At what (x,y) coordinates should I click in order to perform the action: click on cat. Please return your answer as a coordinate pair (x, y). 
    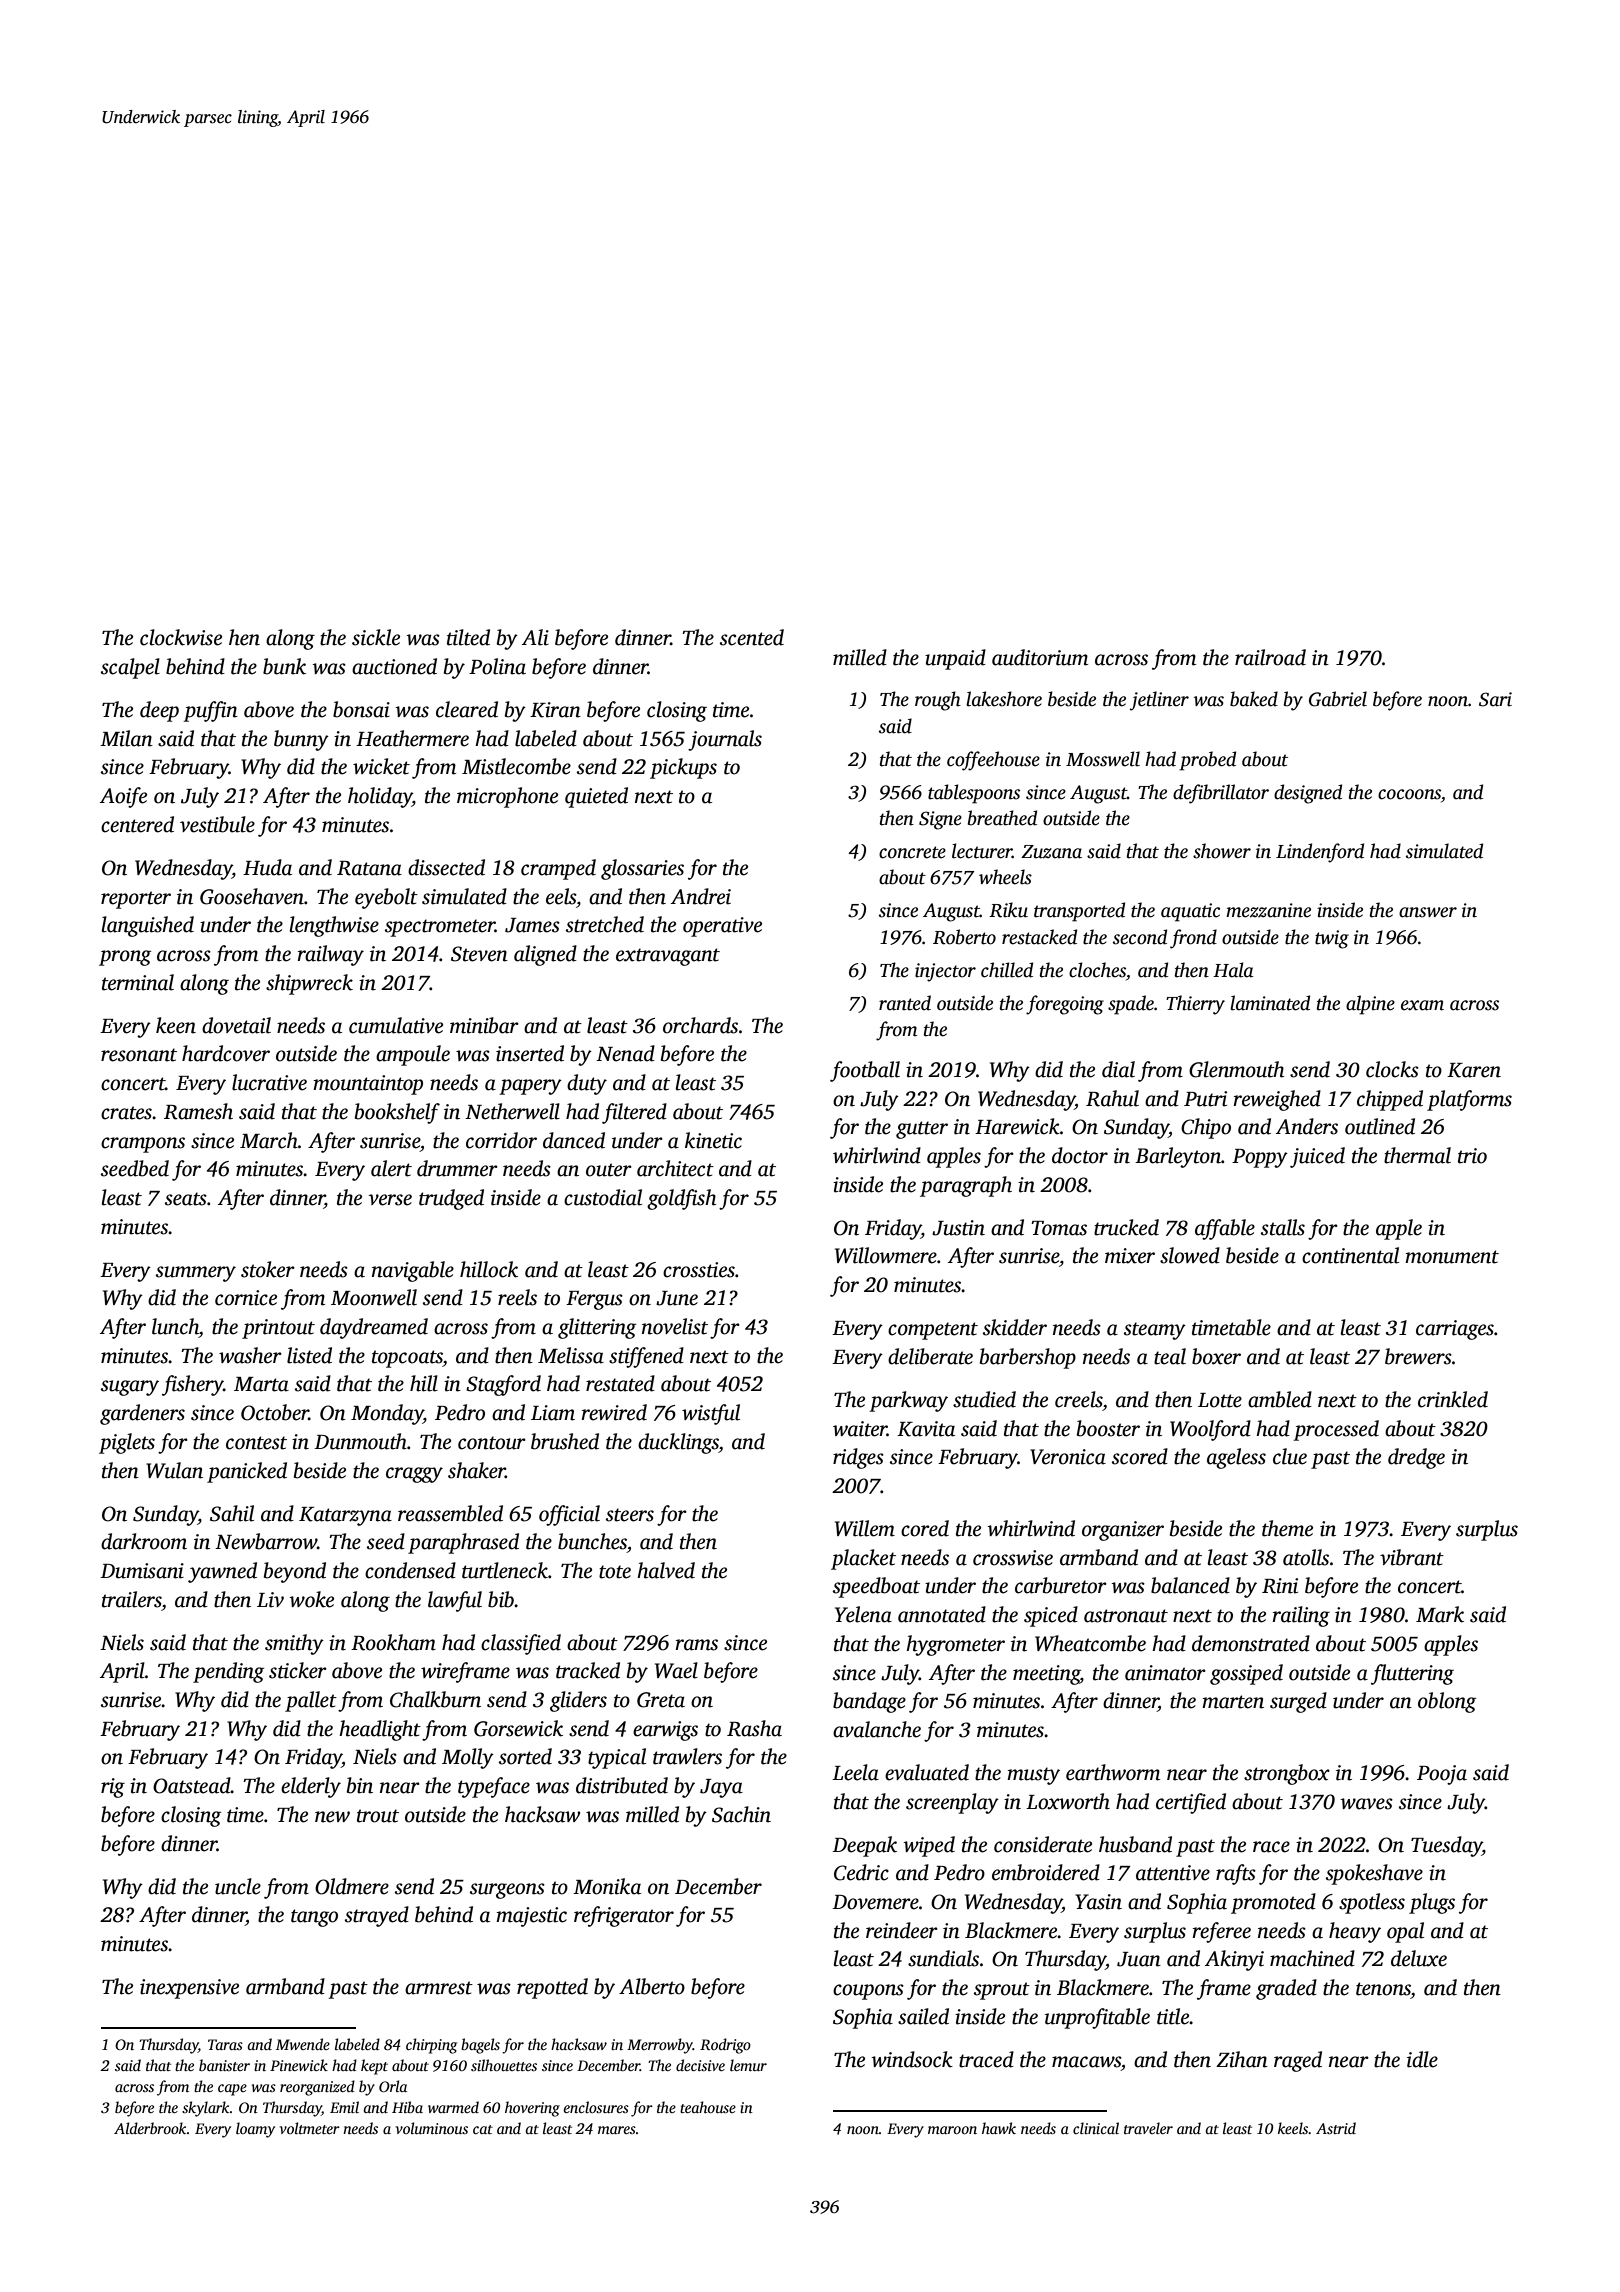
    Looking at the image, I should click on (483, 2129).
